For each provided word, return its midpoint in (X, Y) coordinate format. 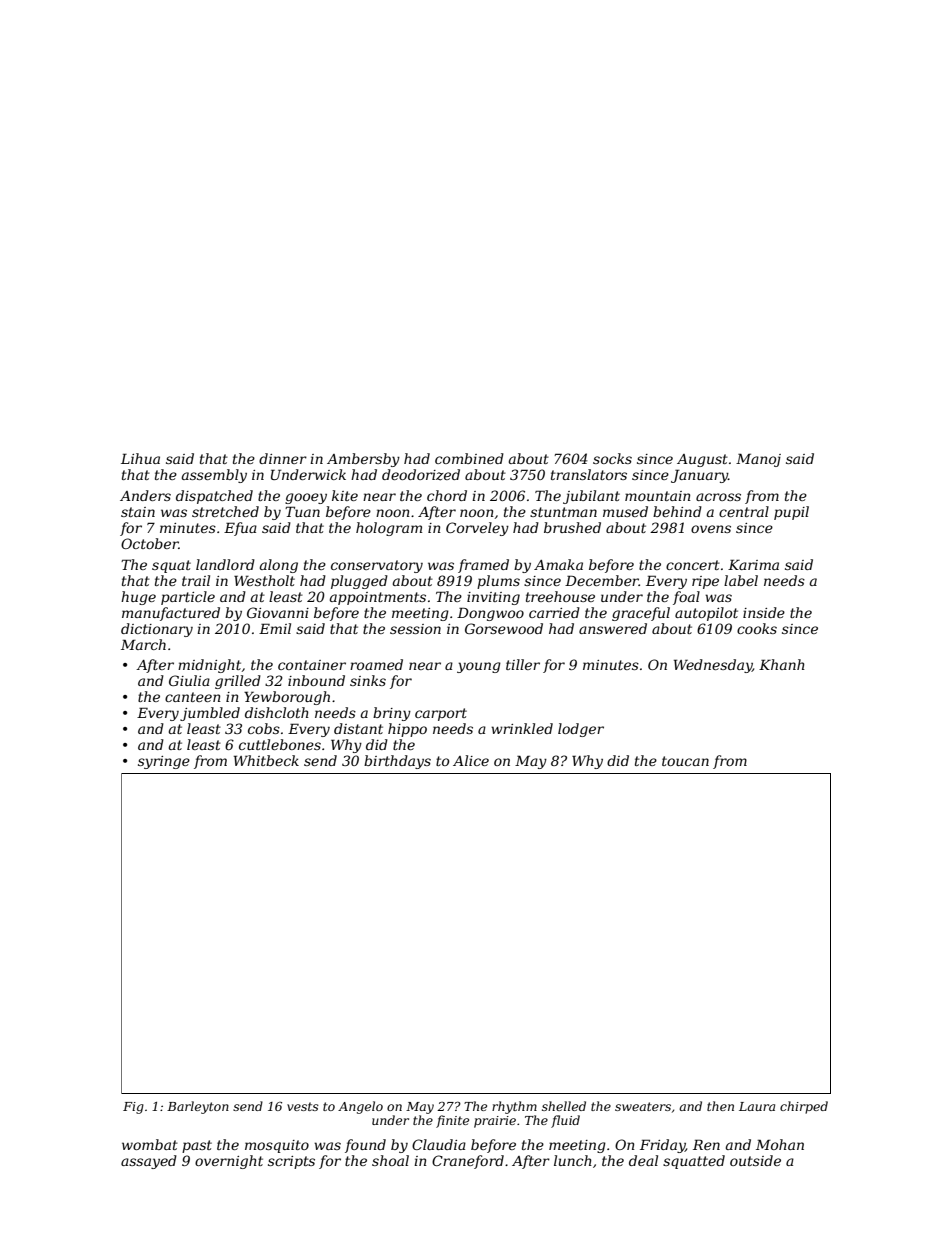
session (415, 629)
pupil (791, 513)
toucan (685, 761)
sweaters (643, 1106)
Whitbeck (266, 760)
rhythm (514, 1107)
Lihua (140, 458)
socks (612, 458)
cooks (757, 628)
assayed (149, 1162)
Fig (133, 1108)
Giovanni (278, 612)
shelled (564, 1106)
